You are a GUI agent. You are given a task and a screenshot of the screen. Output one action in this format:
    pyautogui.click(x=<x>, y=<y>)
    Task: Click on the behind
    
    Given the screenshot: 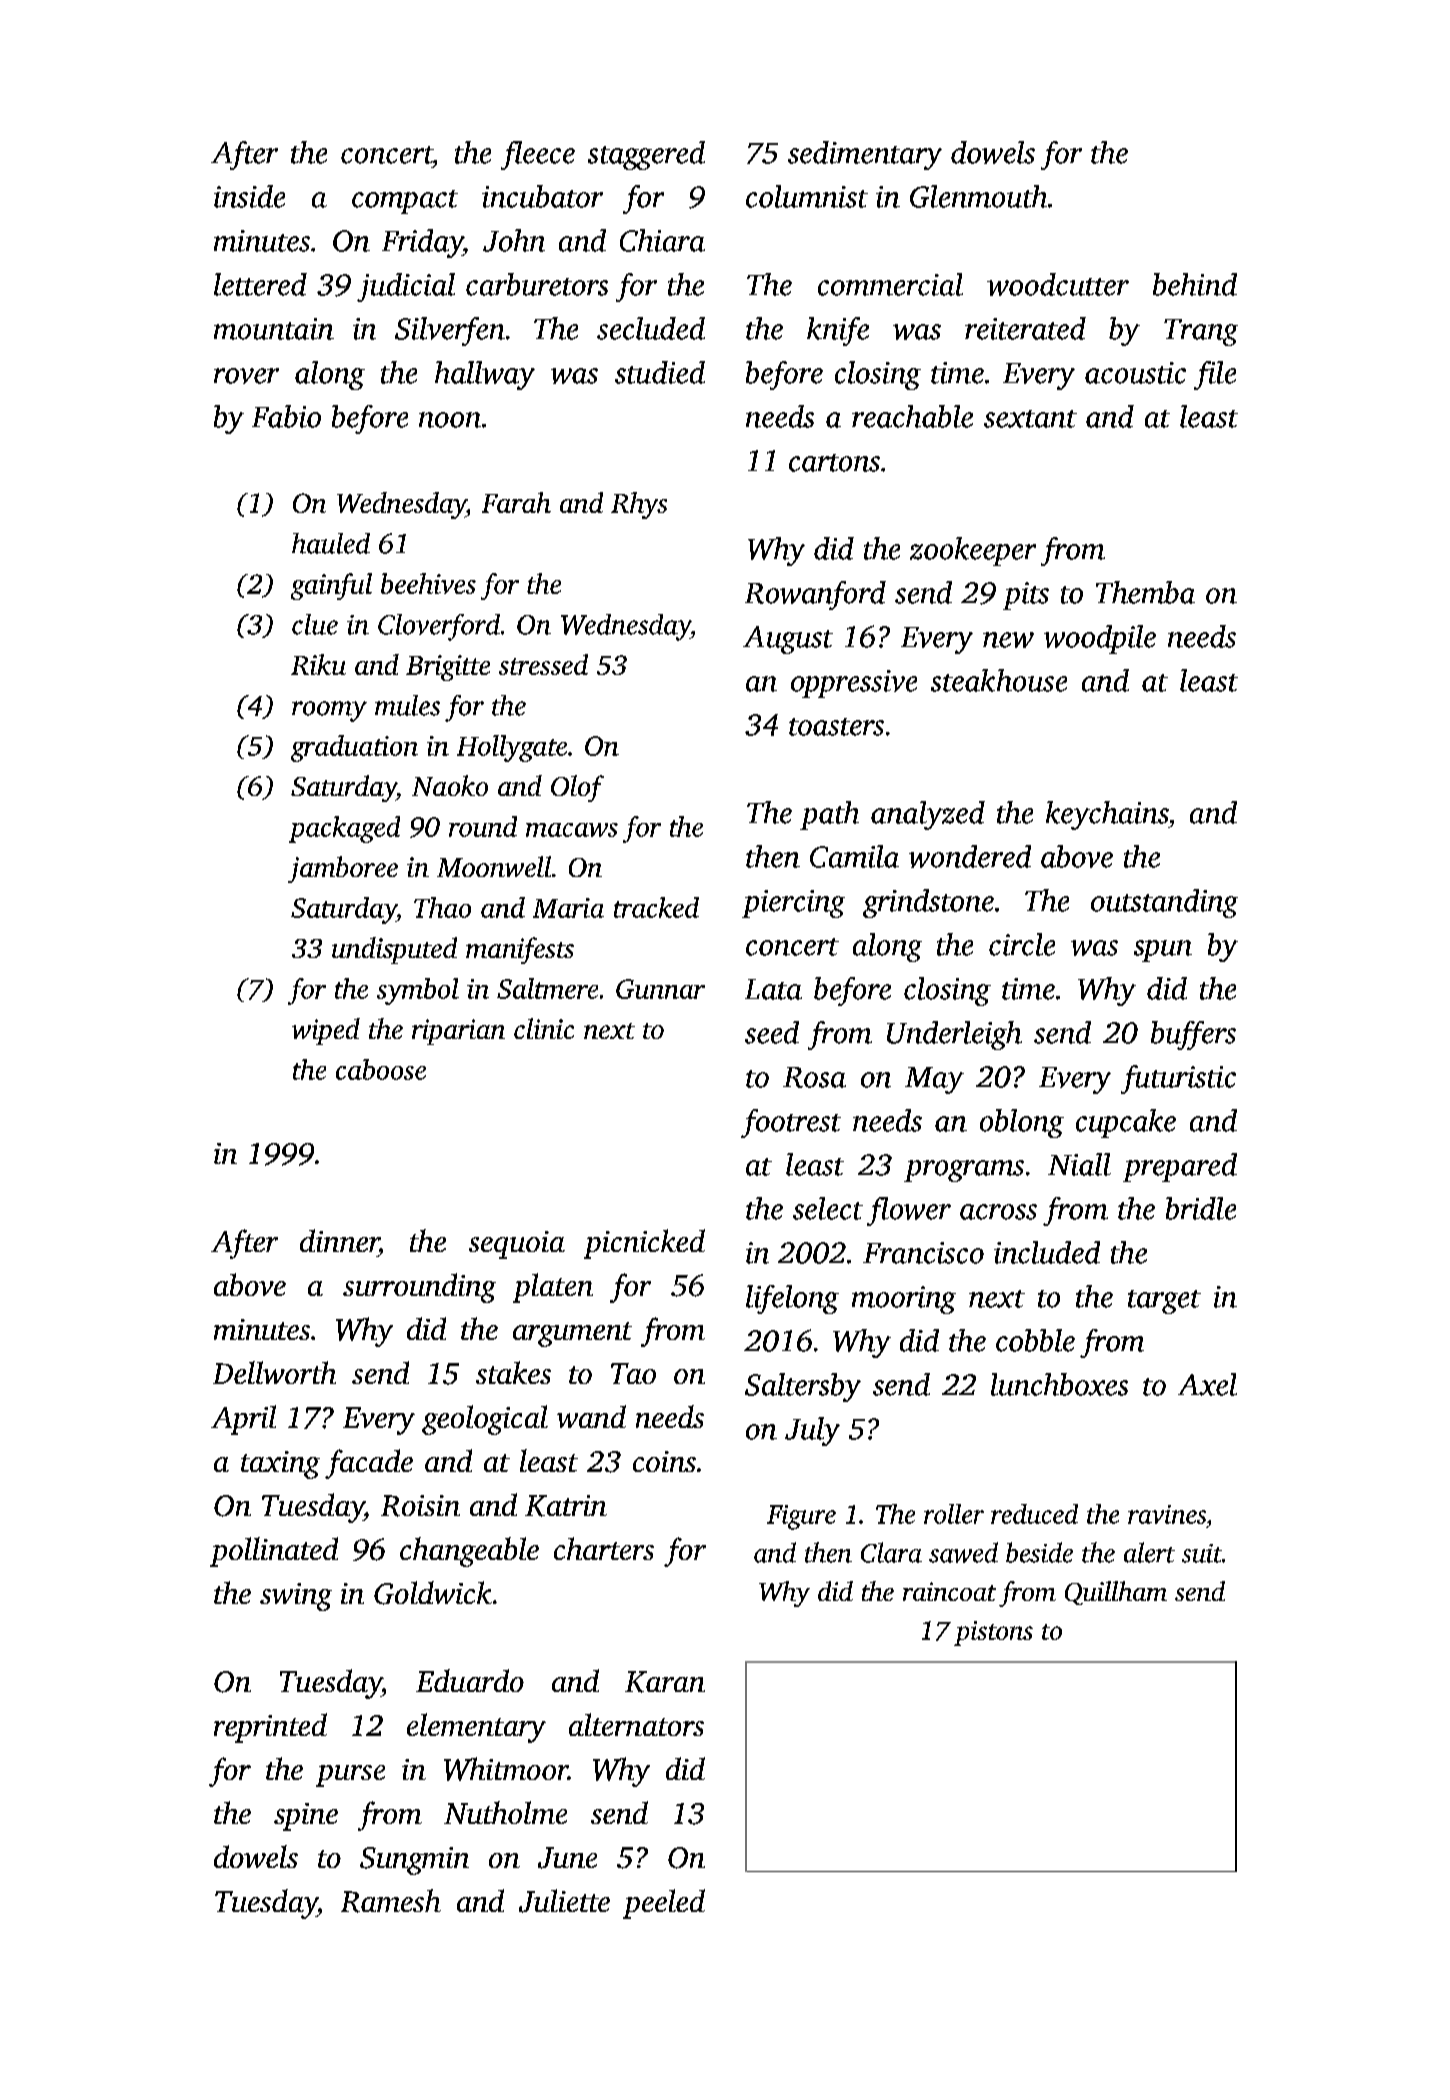 What is the action you would take?
    pyautogui.click(x=1195, y=284)
